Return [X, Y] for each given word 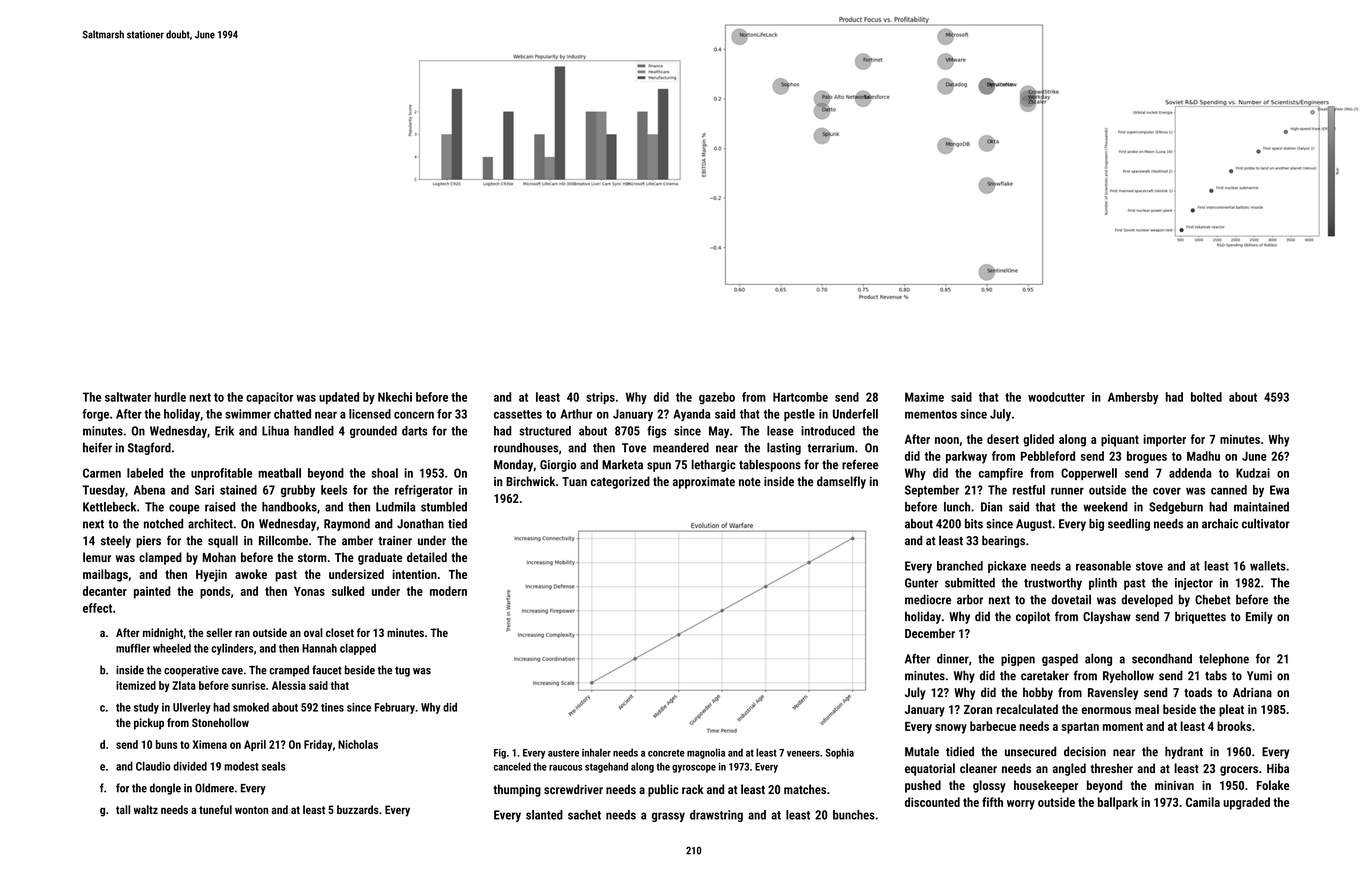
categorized [620, 482]
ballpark [1118, 803]
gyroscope [694, 769]
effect [97, 608]
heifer [97, 448]
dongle [165, 789]
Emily [1259, 617]
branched [960, 566]
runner [1067, 491]
